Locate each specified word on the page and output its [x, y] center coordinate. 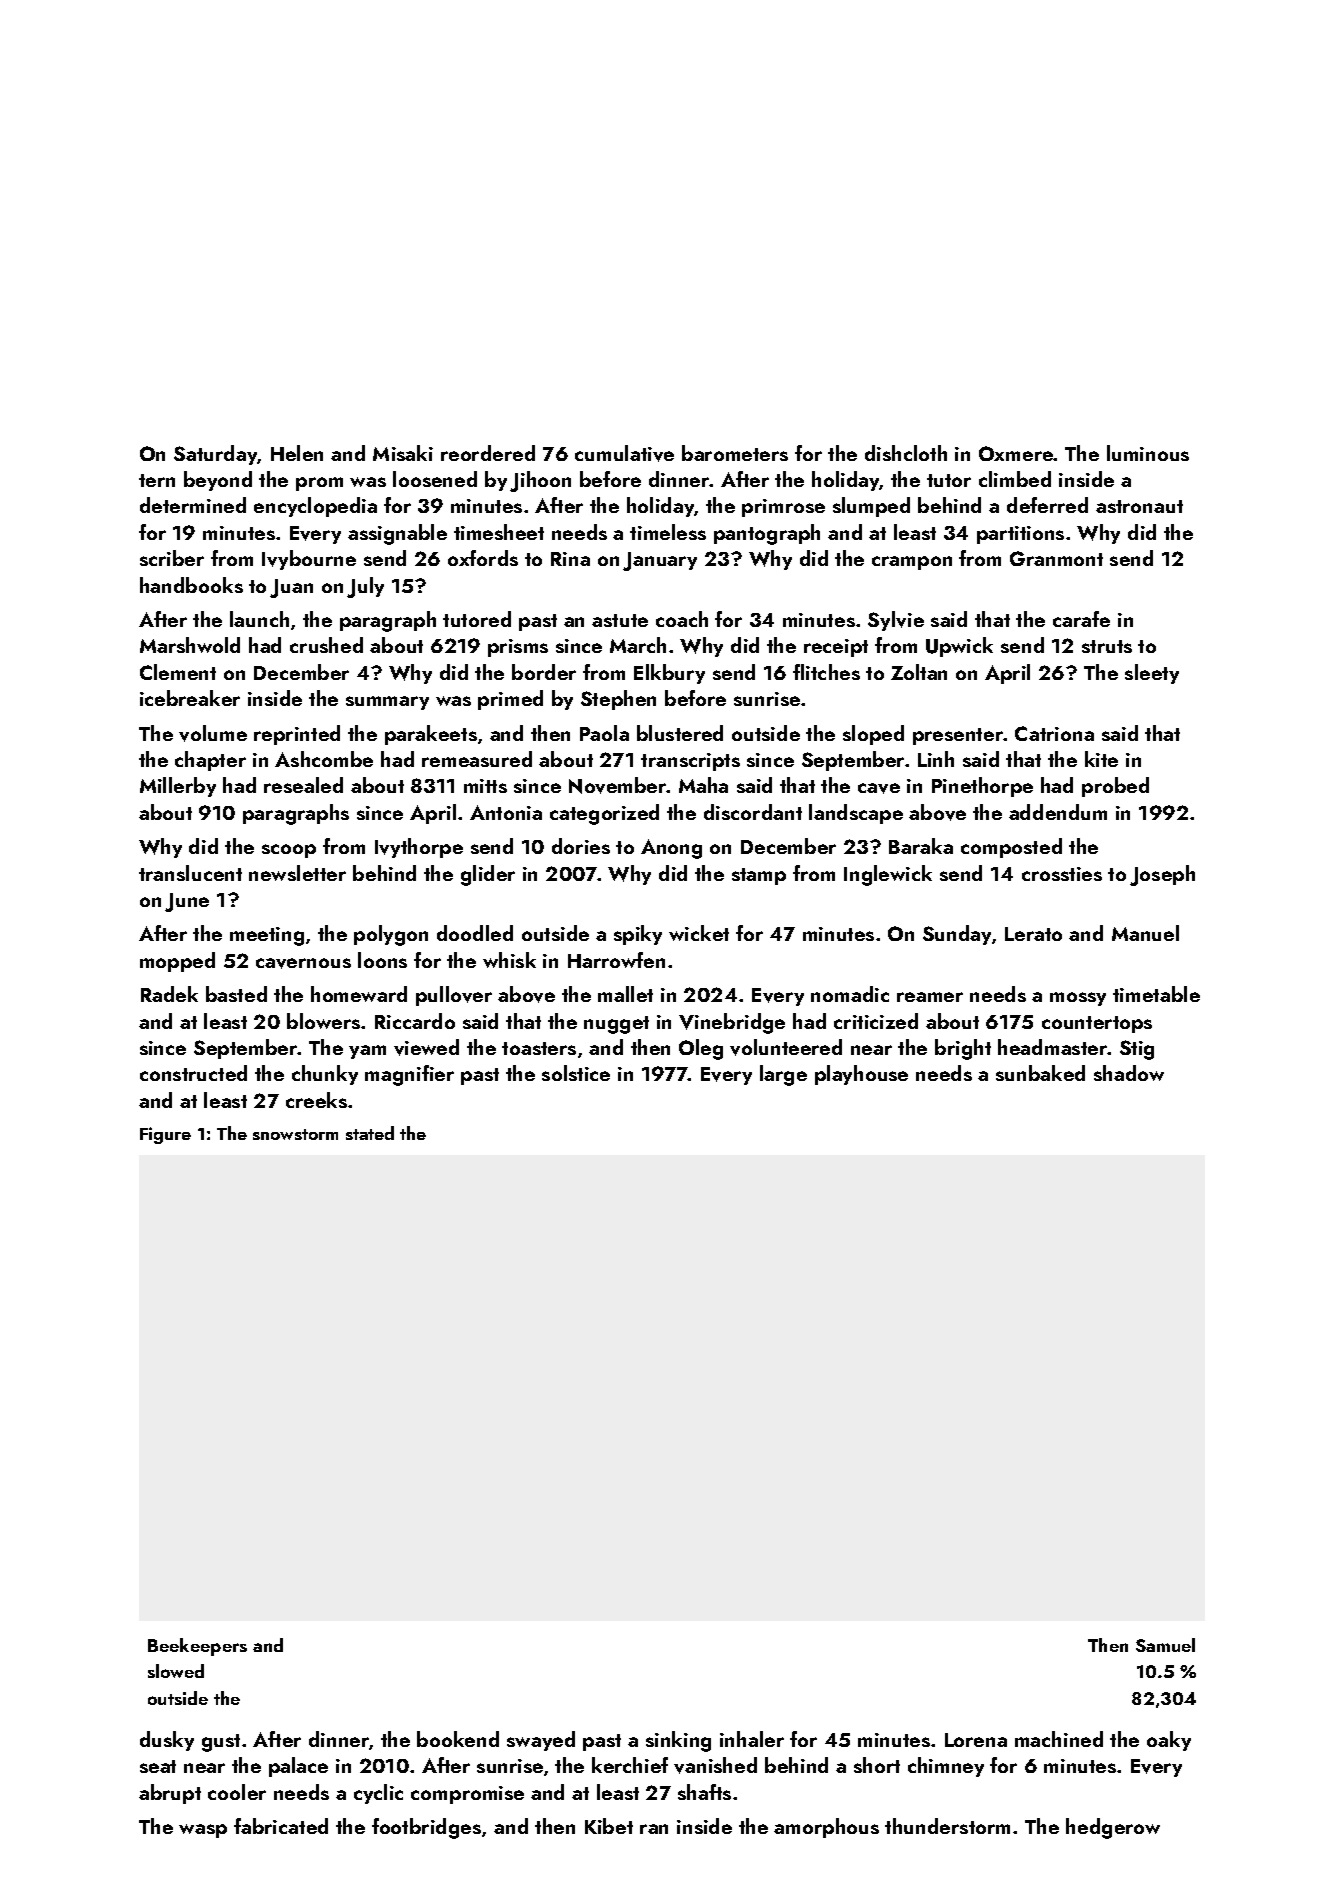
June [187, 902]
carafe [1081, 619]
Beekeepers [197, 1647]
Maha [703, 785]
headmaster [1053, 1047]
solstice [576, 1073]
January [660, 561]
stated [370, 1133]
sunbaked [1040, 1073]
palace [298, 1767]
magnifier [409, 1075]
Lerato [1033, 934]
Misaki [403, 453]
